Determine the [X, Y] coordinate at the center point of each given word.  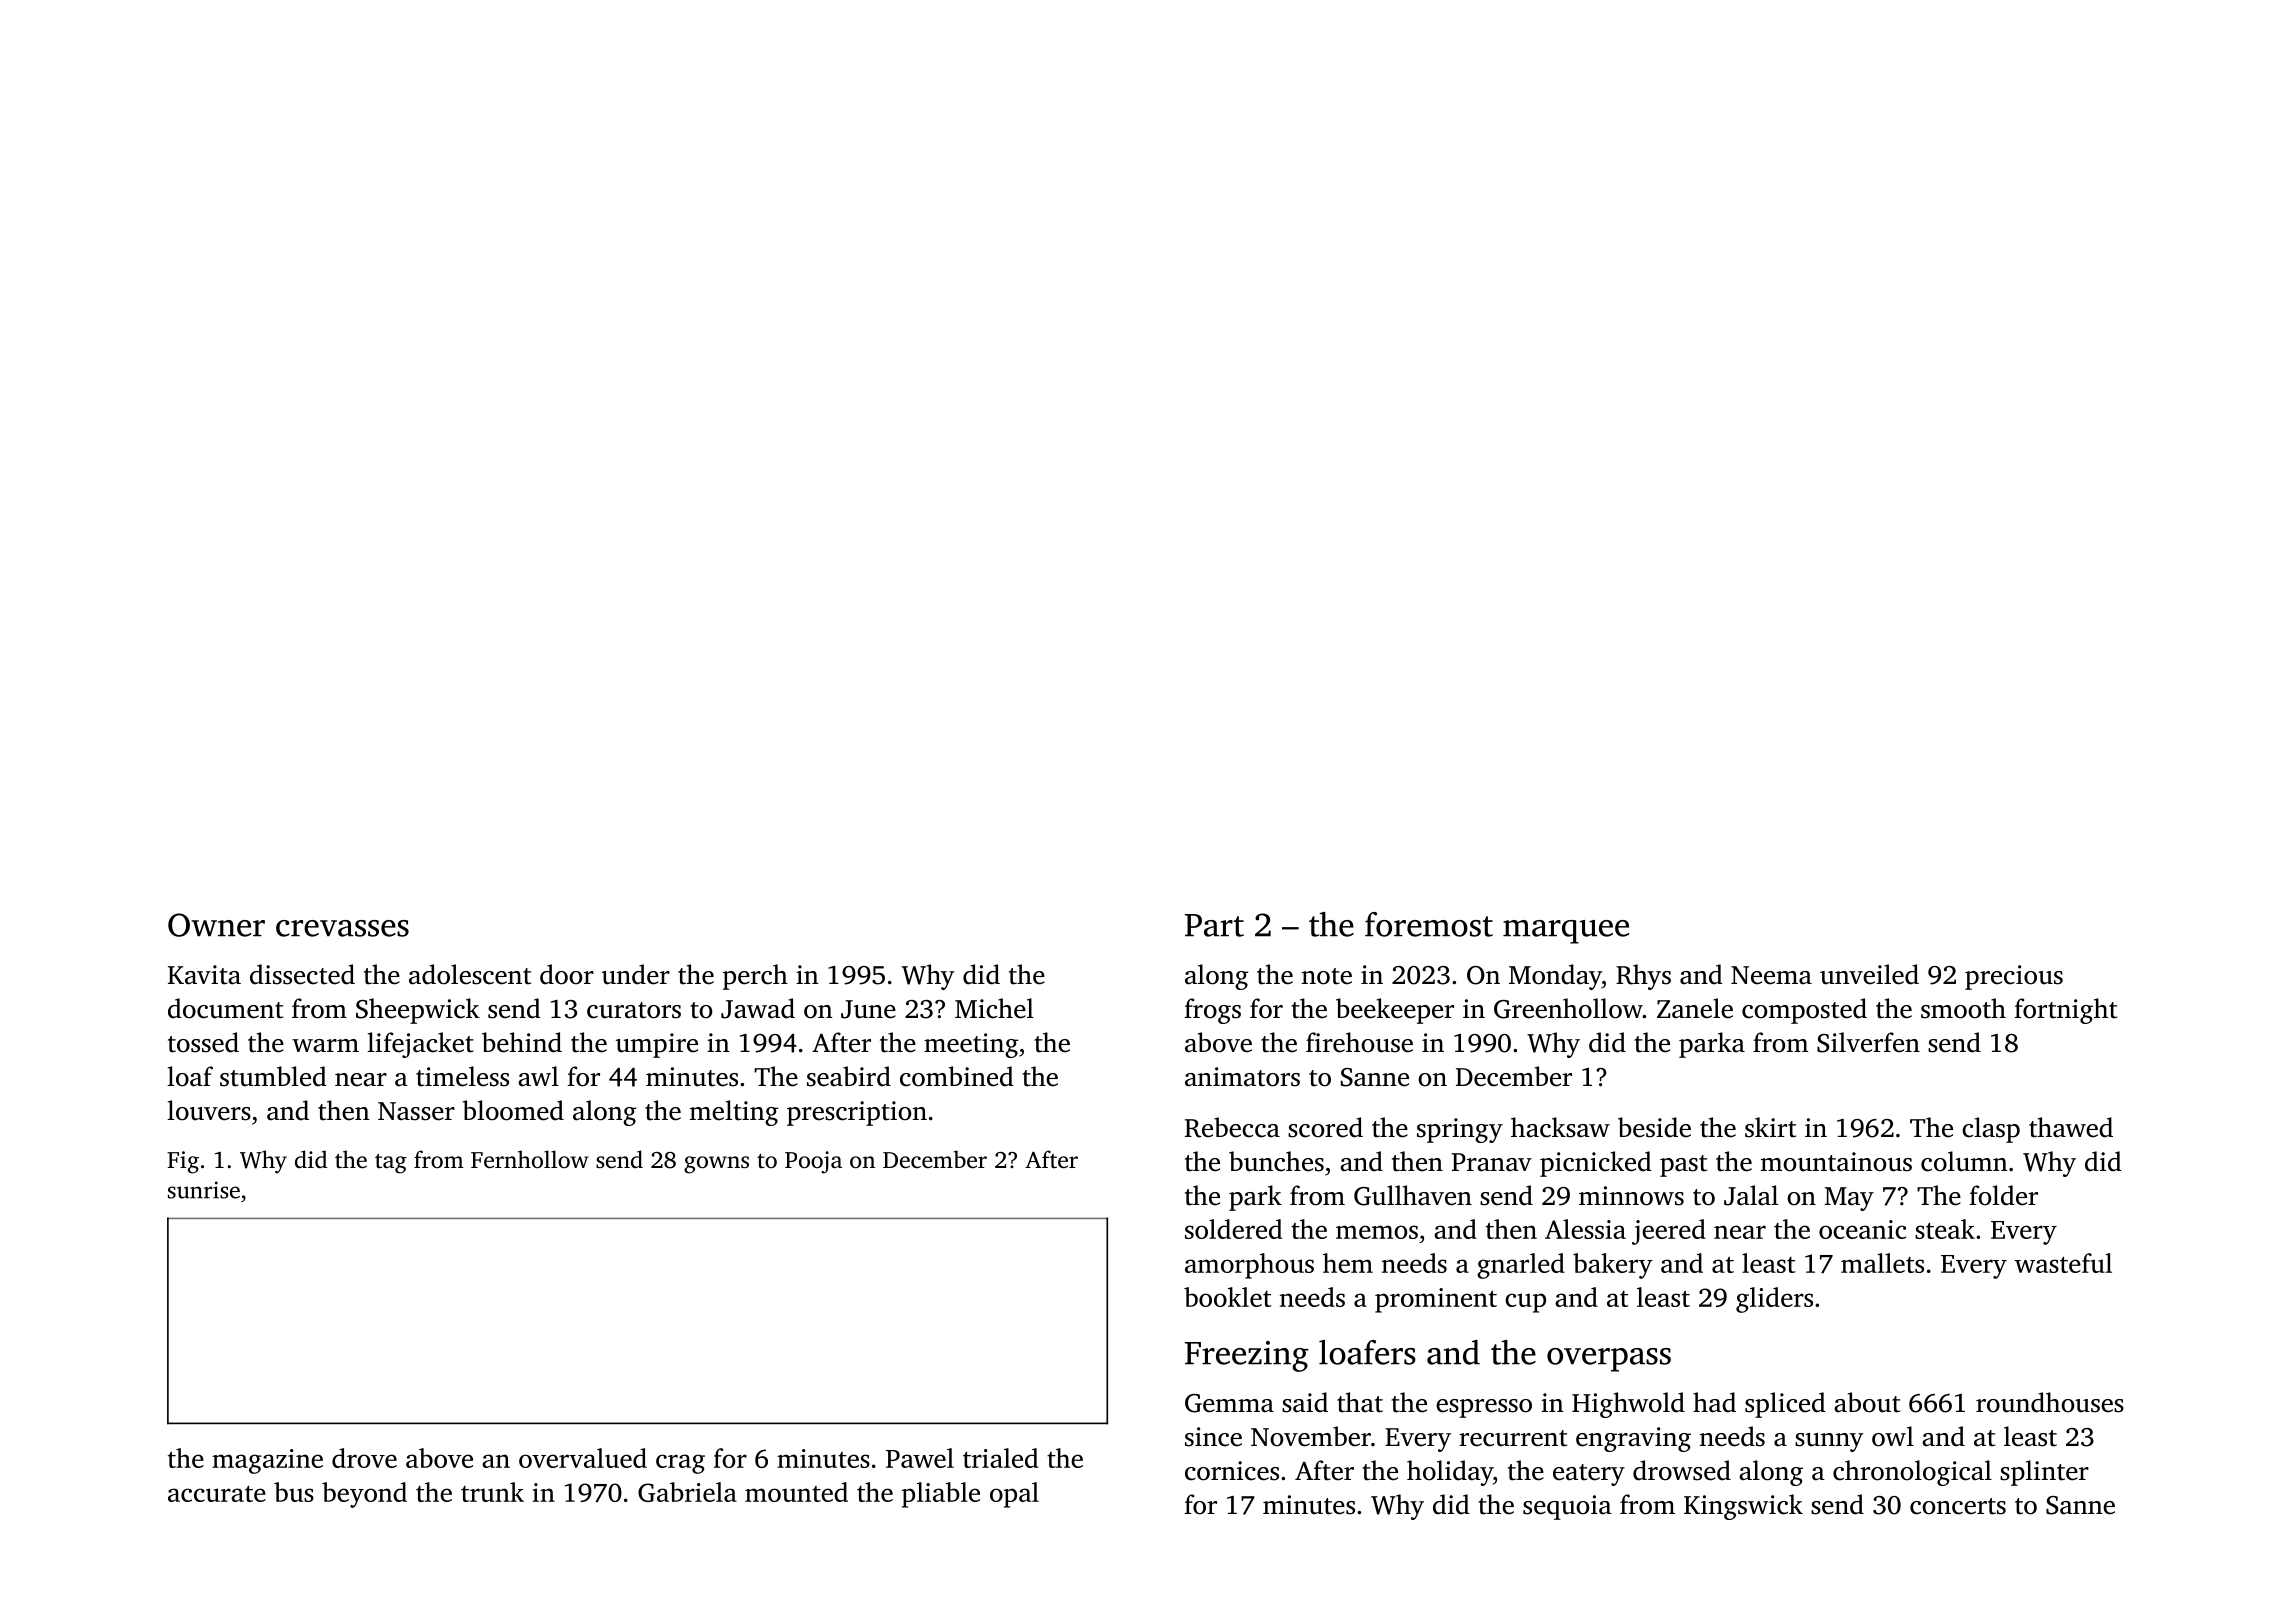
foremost [1429, 924]
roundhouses [2050, 1402]
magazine [267, 1461]
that [1360, 1402]
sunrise [204, 1190]
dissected [302, 974]
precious [2014, 977]
